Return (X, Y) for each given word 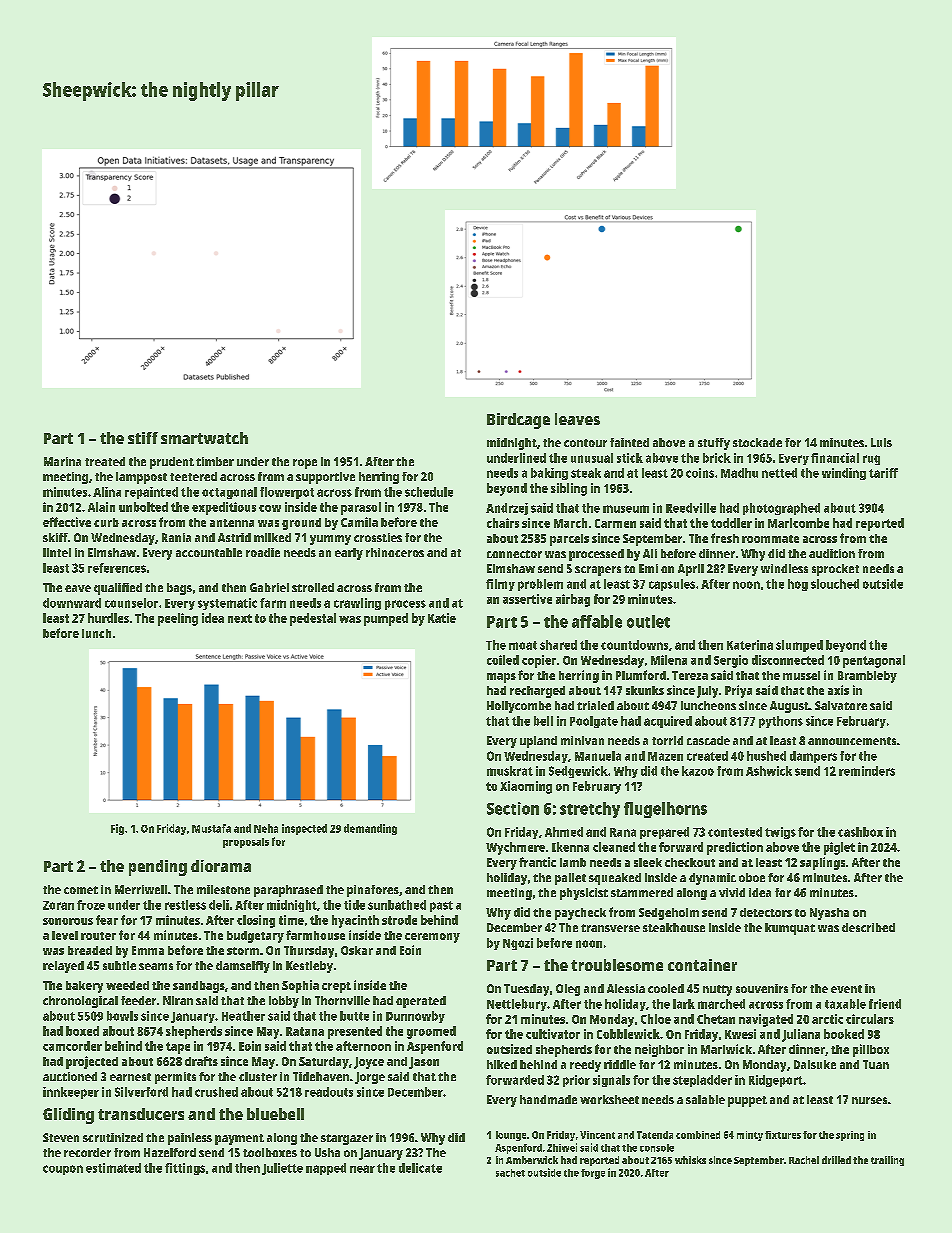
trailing (887, 1161)
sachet (510, 1173)
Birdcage (518, 421)
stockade (757, 442)
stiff (143, 438)
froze (91, 905)
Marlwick (726, 1049)
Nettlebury (517, 1005)
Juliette (282, 1169)
